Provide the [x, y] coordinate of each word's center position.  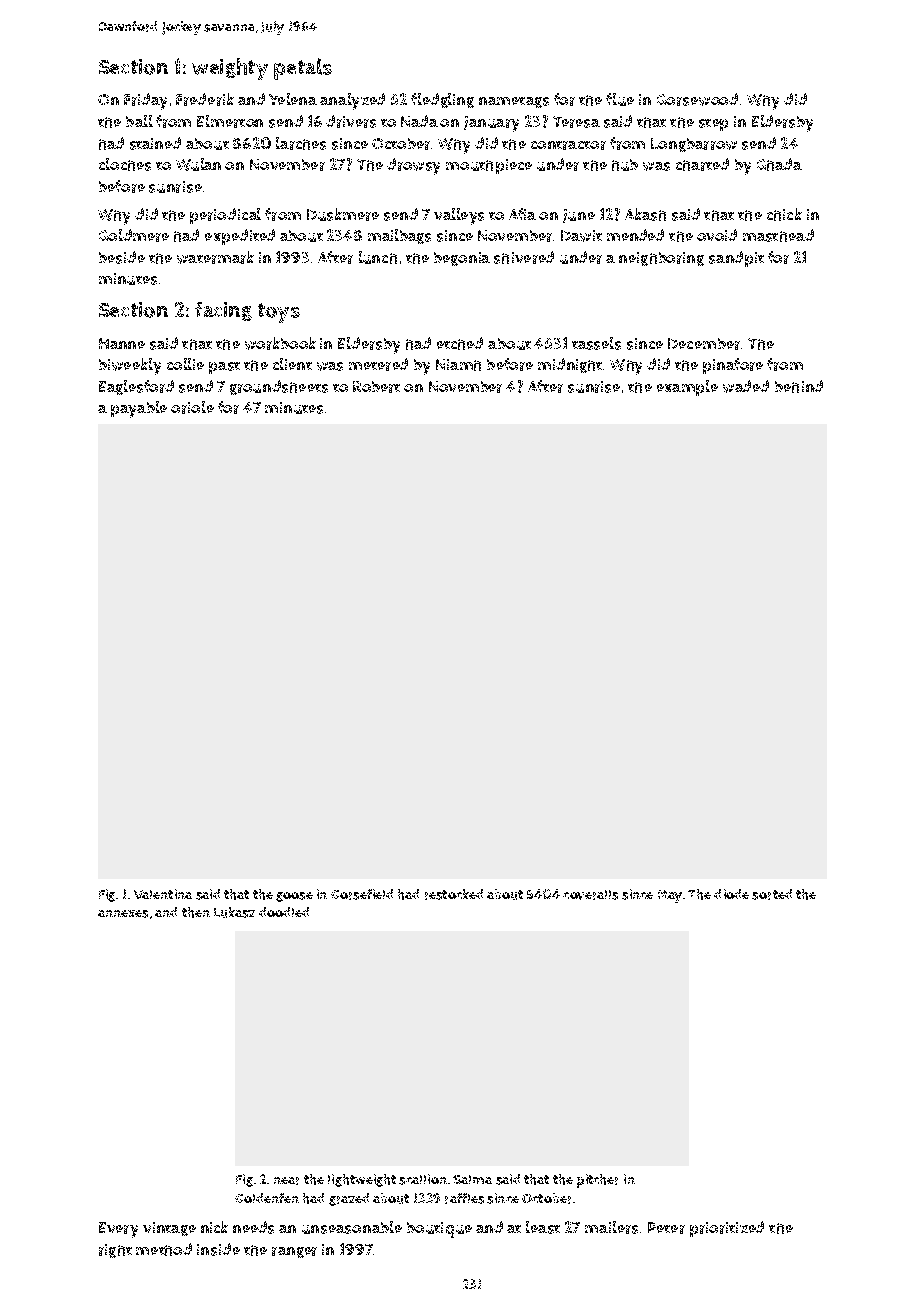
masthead [778, 235]
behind [799, 386]
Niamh [458, 365]
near [286, 1181]
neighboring [661, 259]
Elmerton [230, 121]
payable [139, 409]
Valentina [163, 894]
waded [746, 386]
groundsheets [279, 387]
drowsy [413, 166]
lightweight [362, 1180]
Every [118, 1230]
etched [460, 343]
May [670, 896]
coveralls [590, 895]
